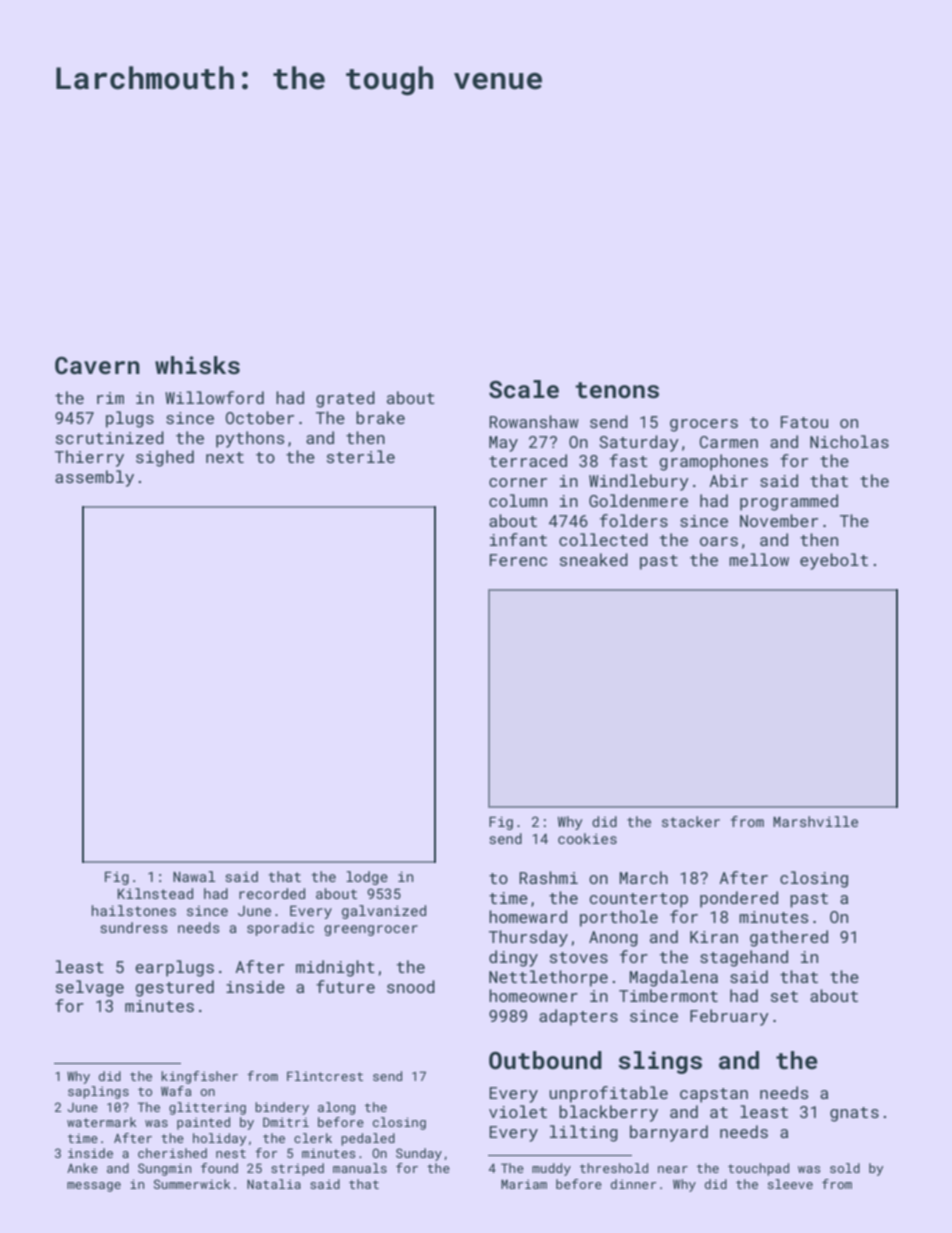 The width and height of the screenshot is (952, 1233). I want to click on Nicholas, so click(849, 441).
